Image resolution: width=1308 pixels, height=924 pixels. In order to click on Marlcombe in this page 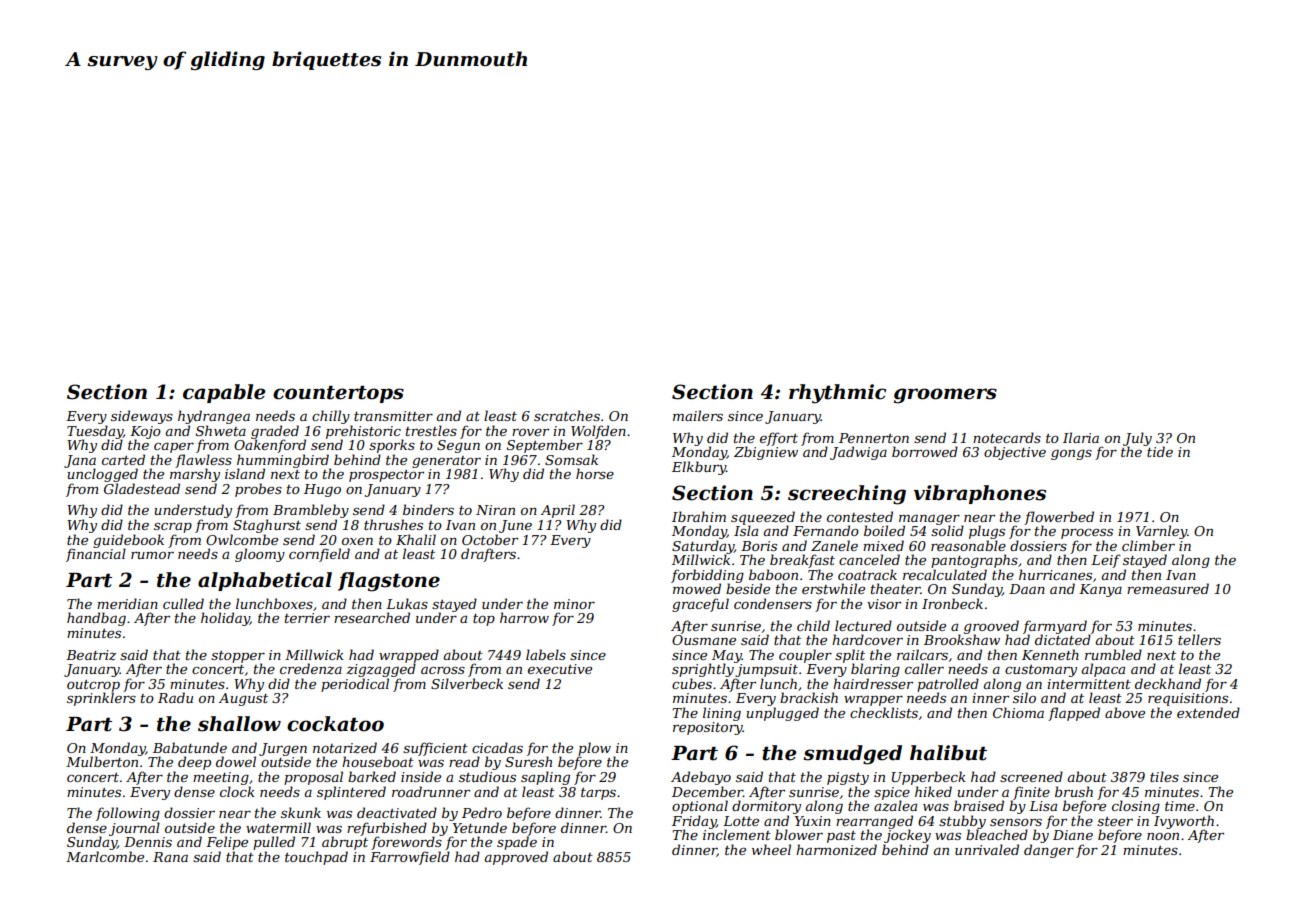, I will do `click(105, 856)`.
